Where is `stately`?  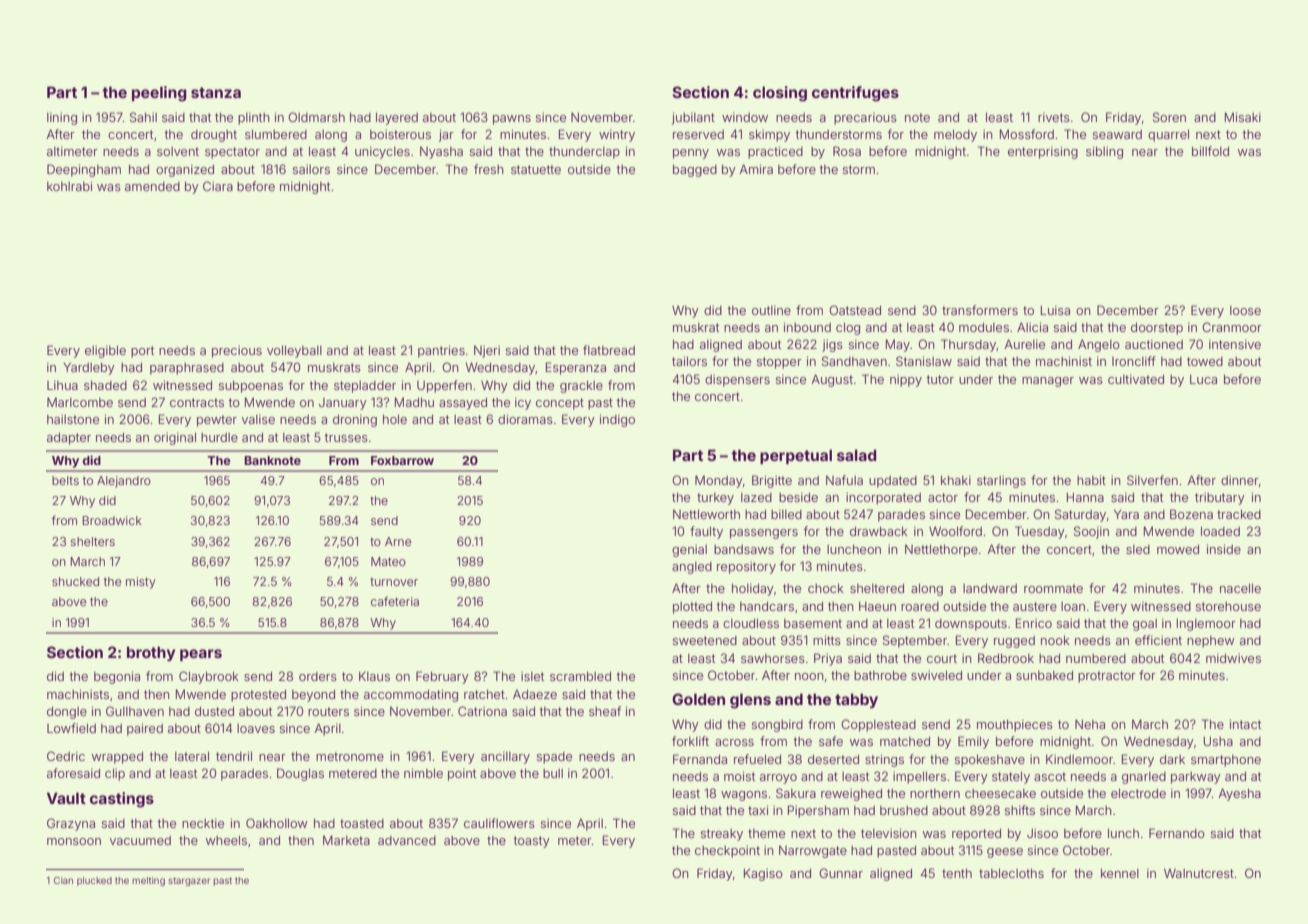
stately is located at coordinates (1011, 778).
